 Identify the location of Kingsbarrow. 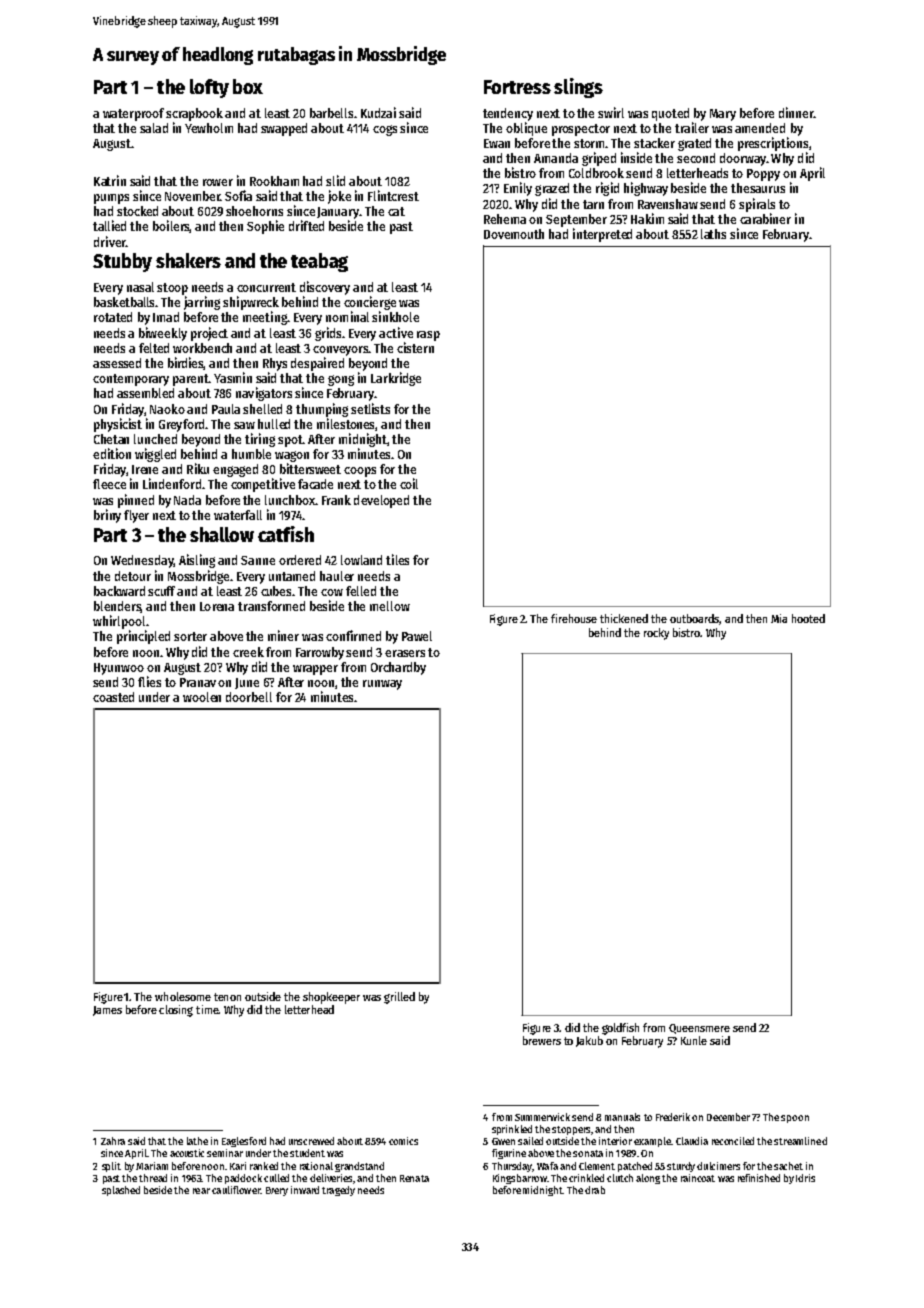
(520, 1179).
